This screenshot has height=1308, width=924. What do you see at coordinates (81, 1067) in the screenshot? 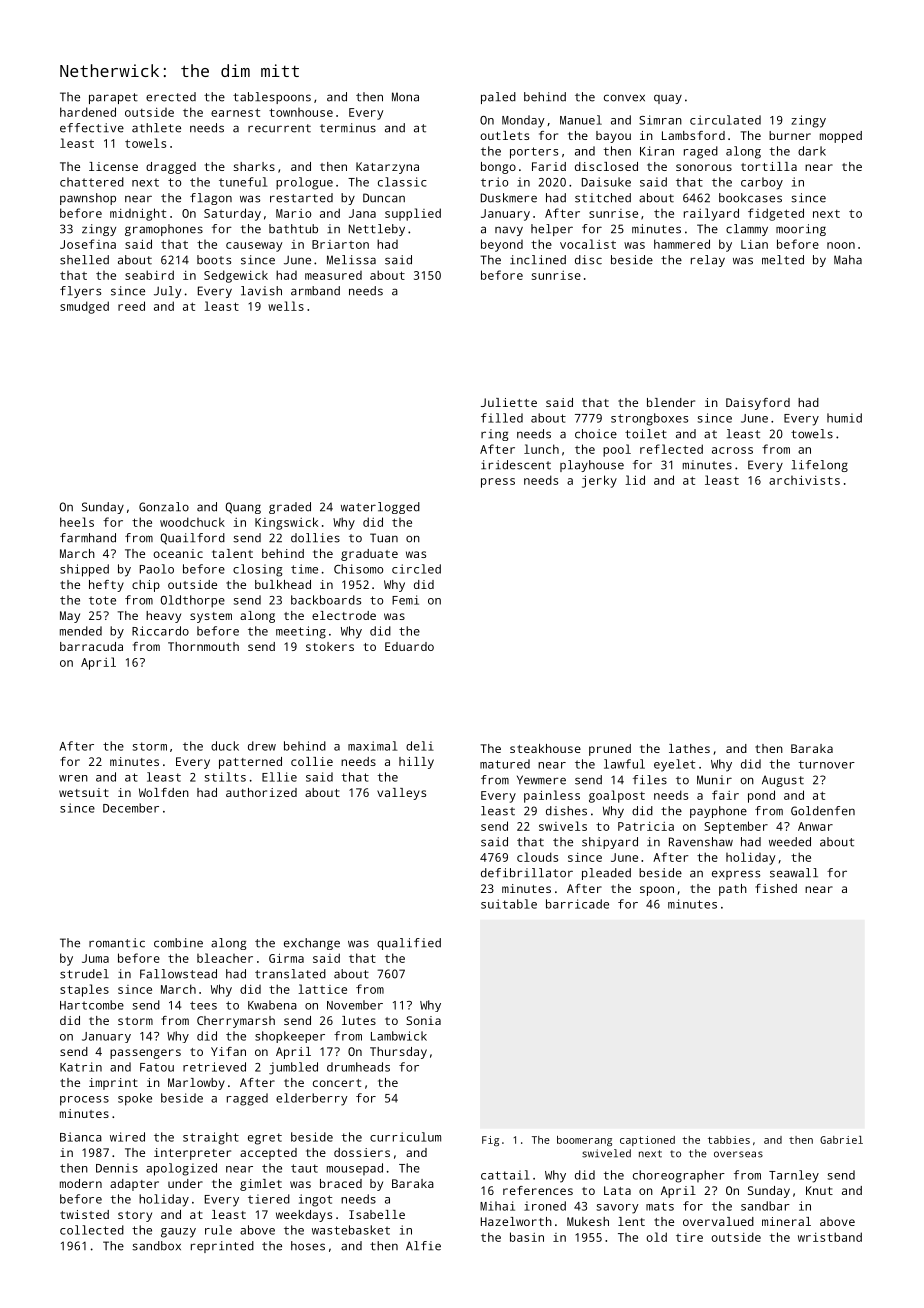
I see `Katrin` at bounding box center [81, 1067].
